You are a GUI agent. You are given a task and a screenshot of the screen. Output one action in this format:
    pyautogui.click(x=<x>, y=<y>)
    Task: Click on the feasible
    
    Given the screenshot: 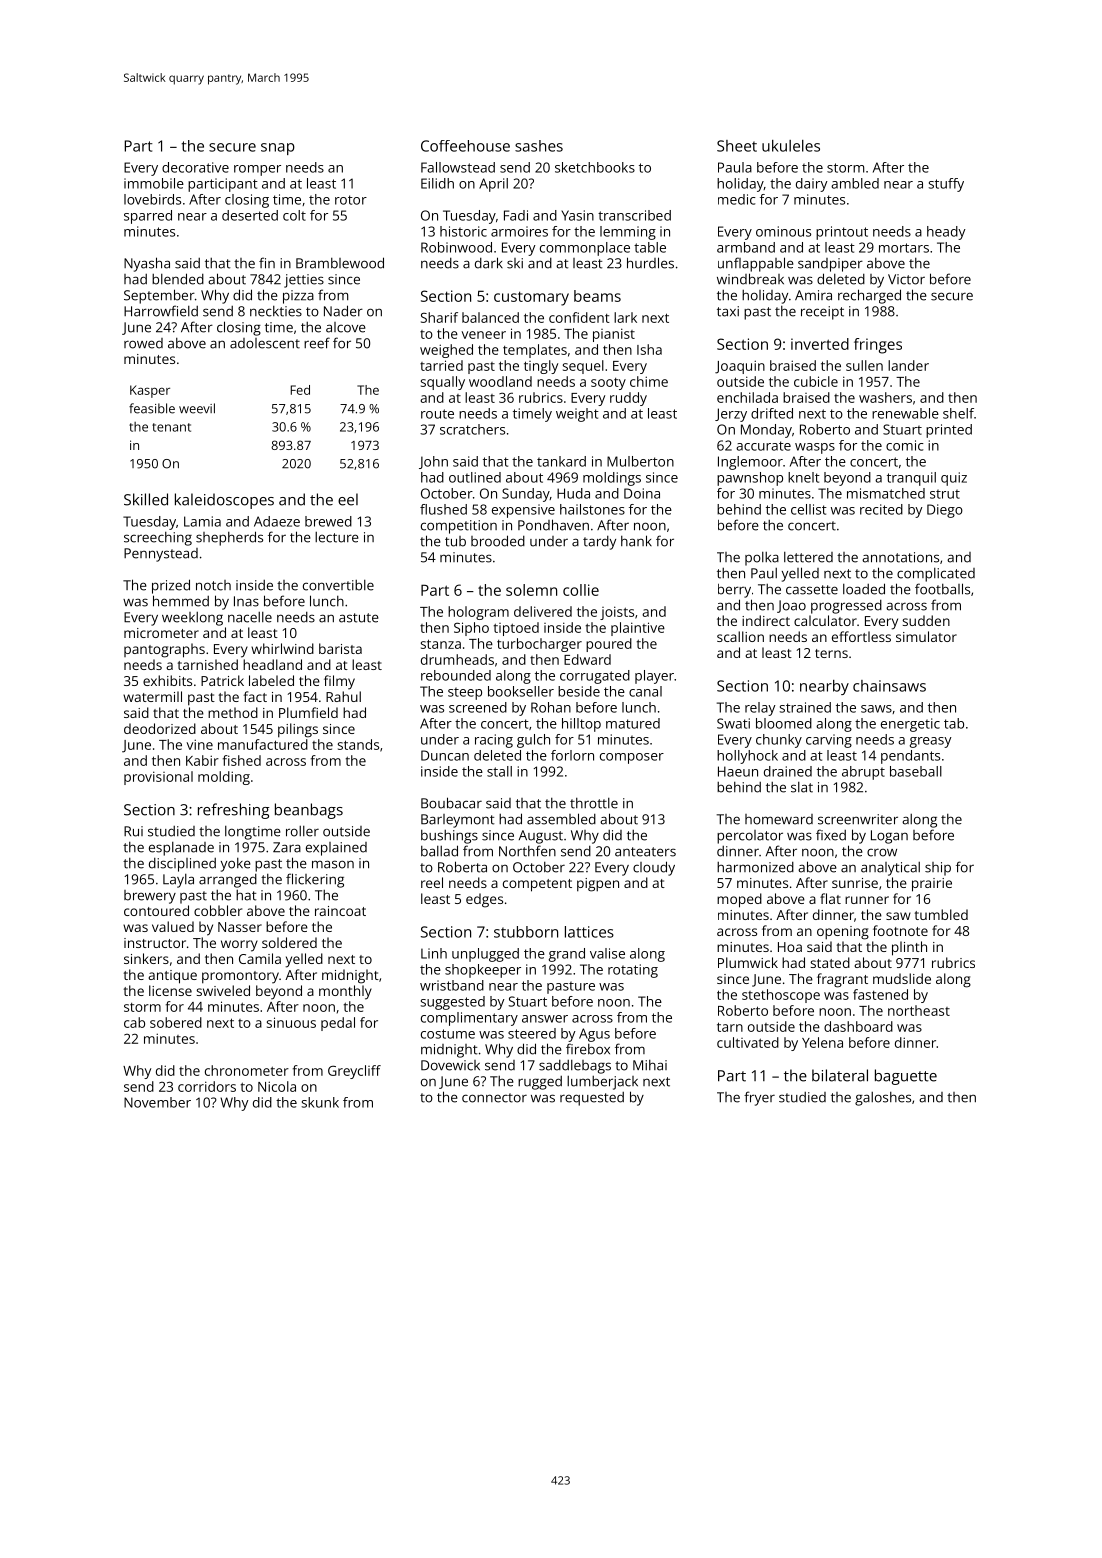 What is the action you would take?
    pyautogui.click(x=152, y=408)
